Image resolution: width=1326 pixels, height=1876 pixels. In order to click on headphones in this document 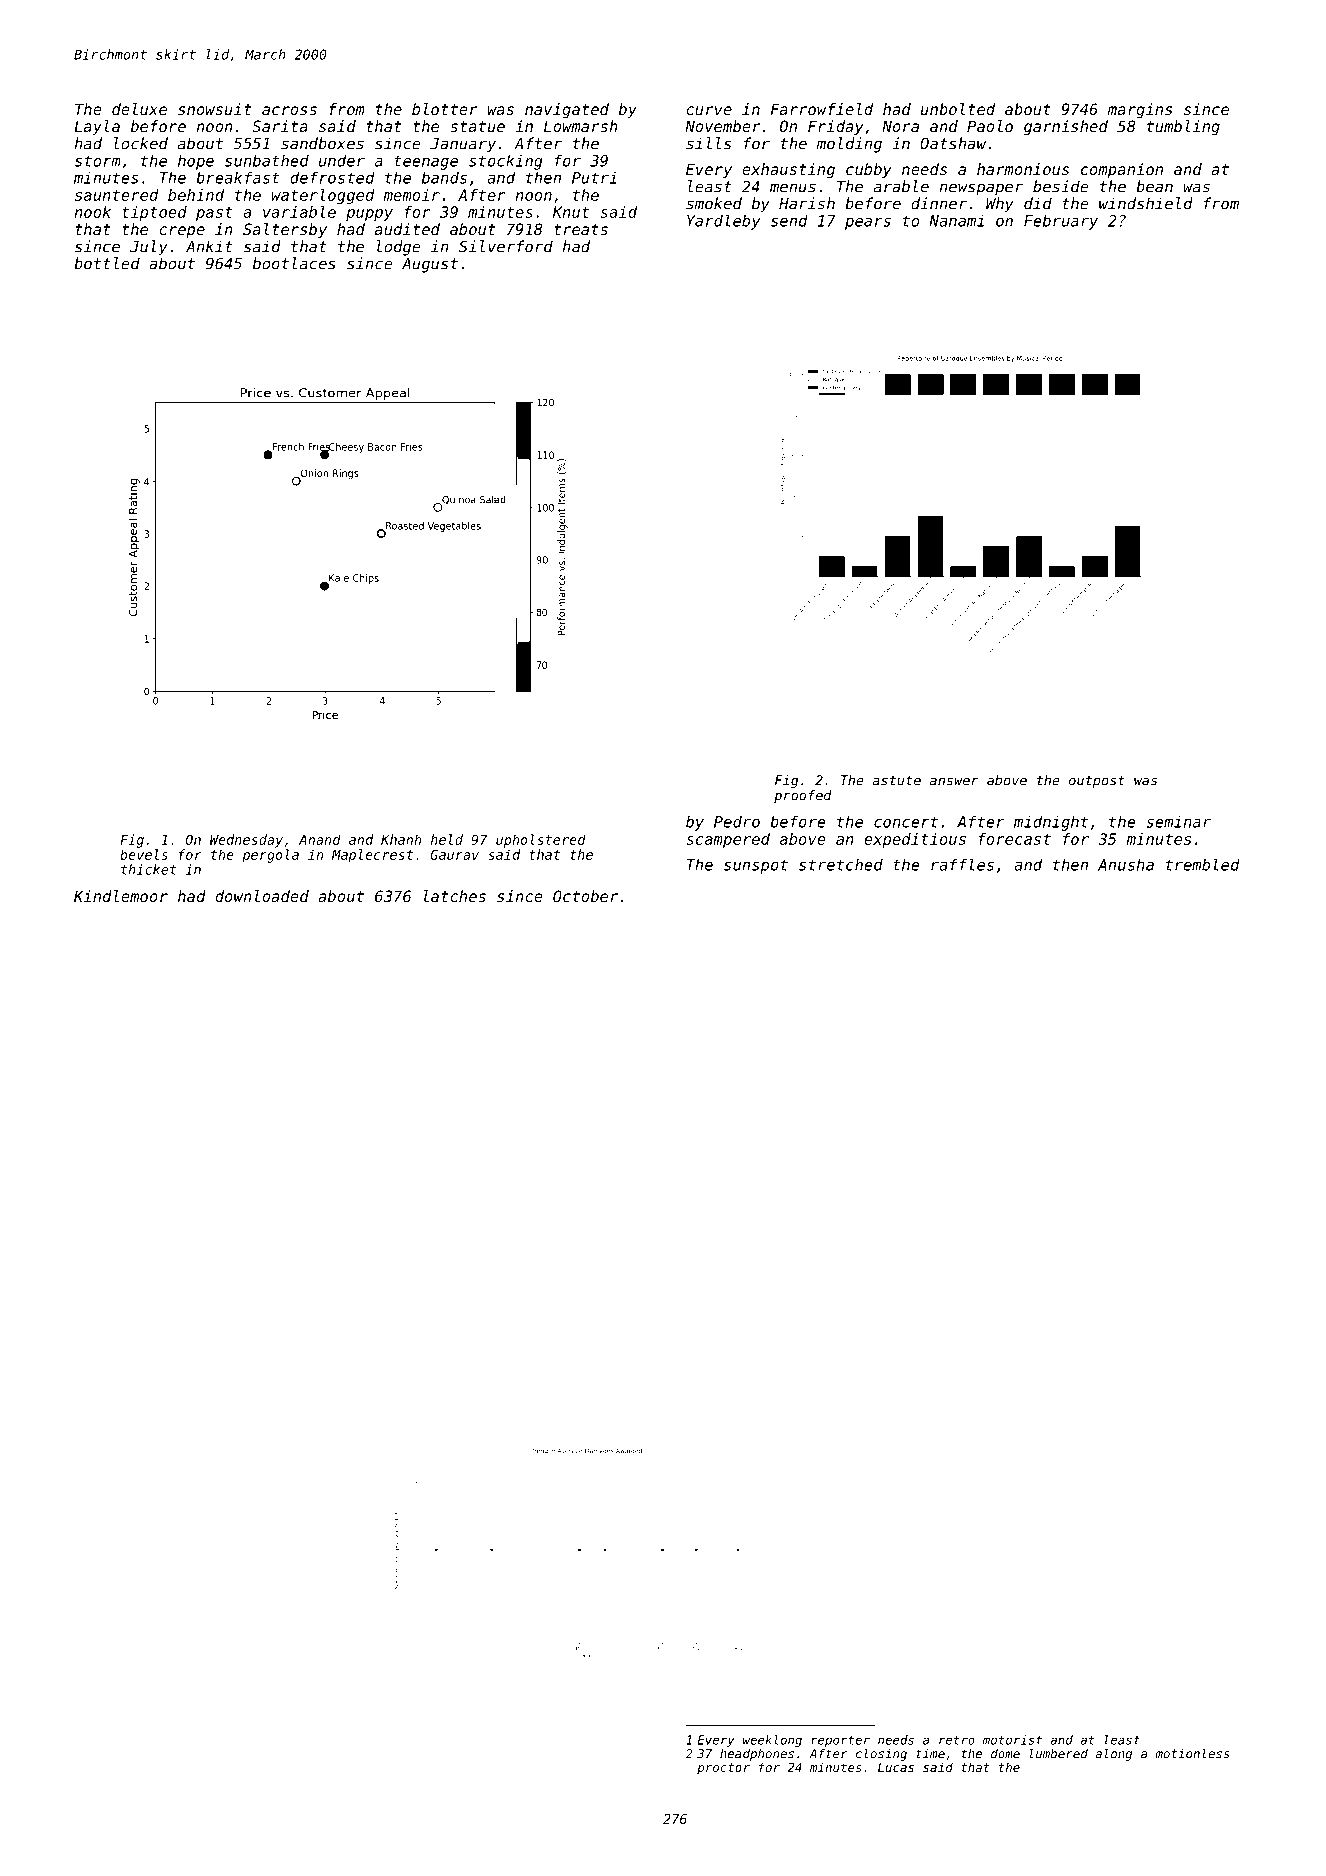, I will do `click(757, 1755)`.
